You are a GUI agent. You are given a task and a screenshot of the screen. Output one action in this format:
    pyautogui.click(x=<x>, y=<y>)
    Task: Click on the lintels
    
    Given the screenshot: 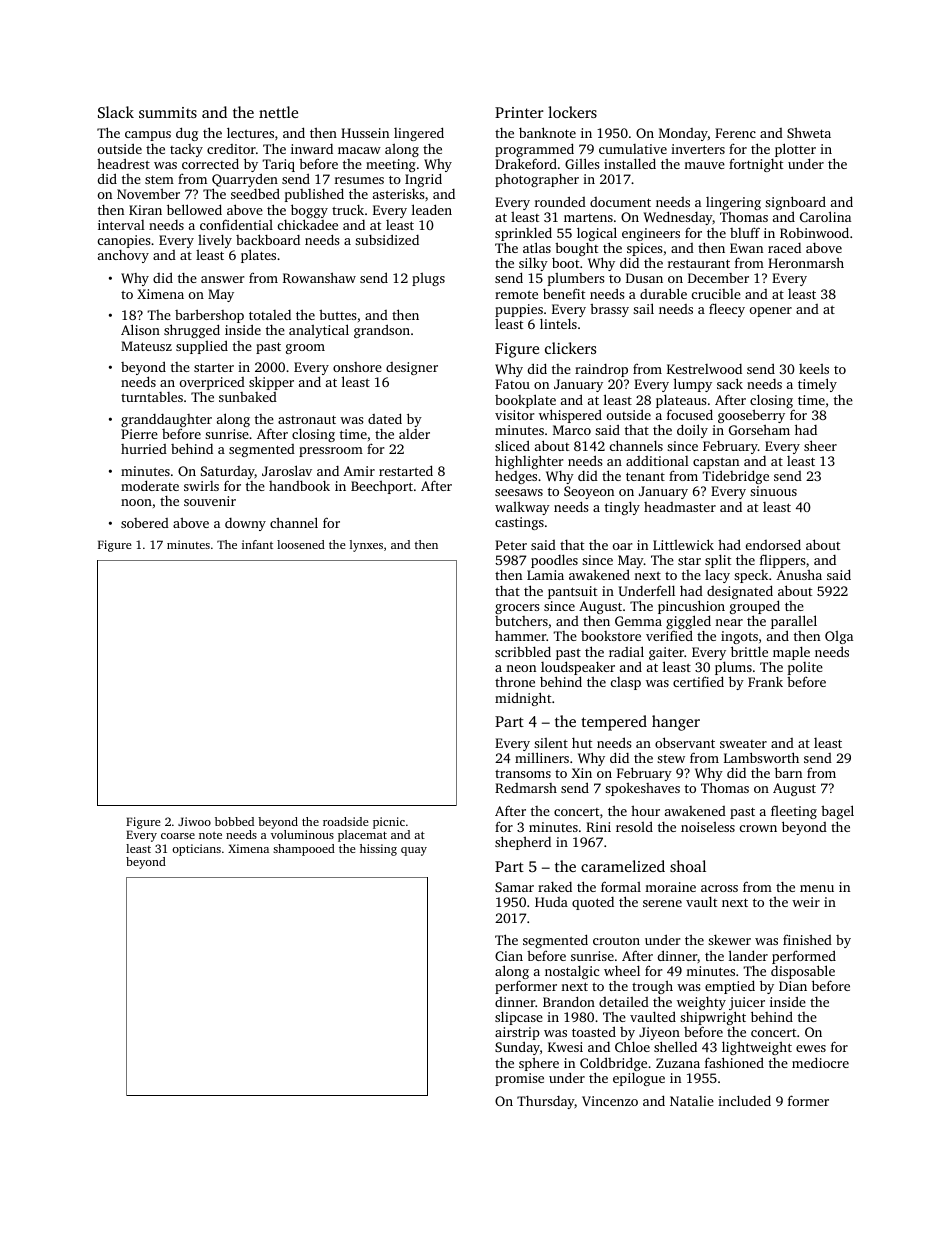 What is the action you would take?
    pyautogui.click(x=558, y=323)
